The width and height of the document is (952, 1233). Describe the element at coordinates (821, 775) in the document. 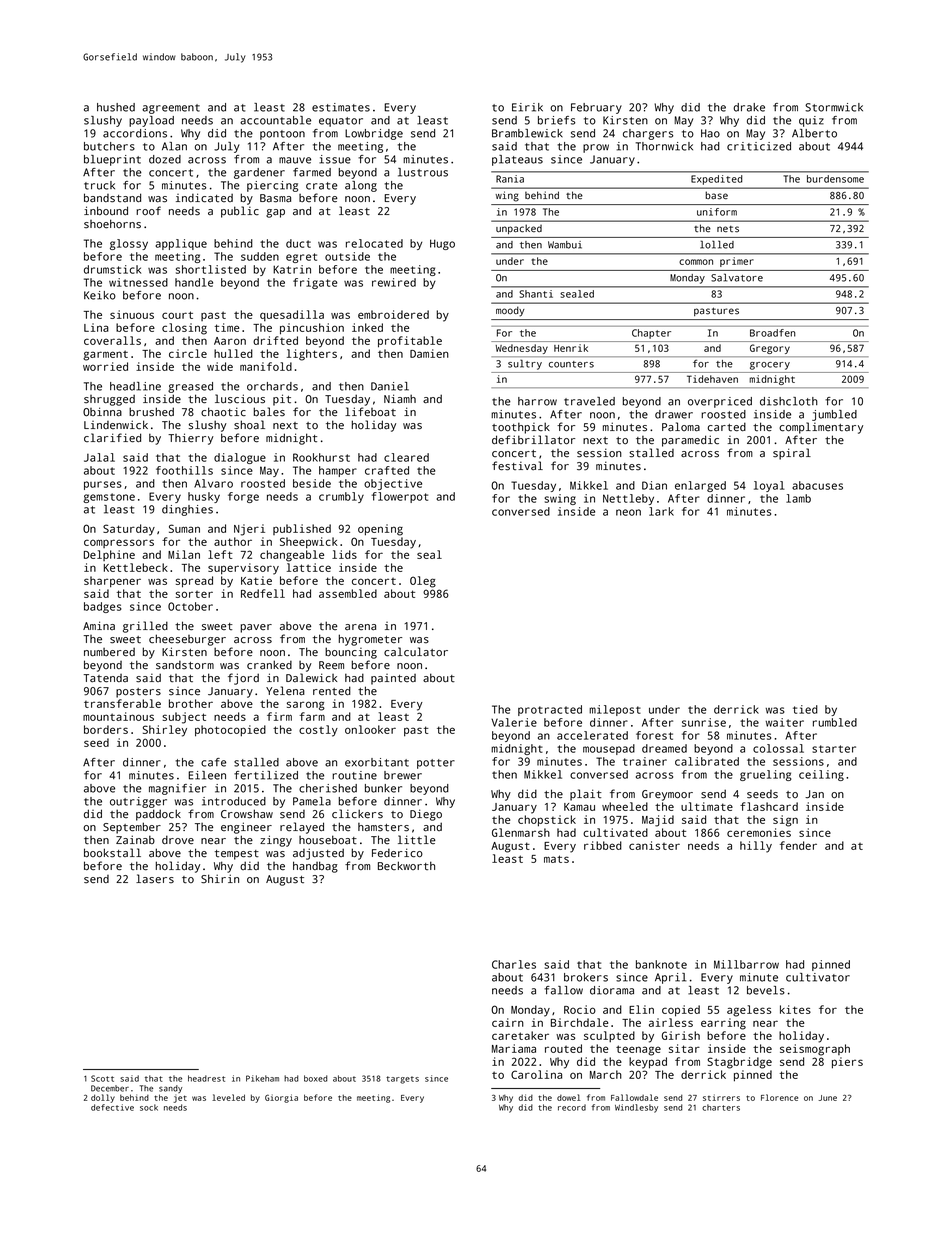

I see `ceiling` at that location.
